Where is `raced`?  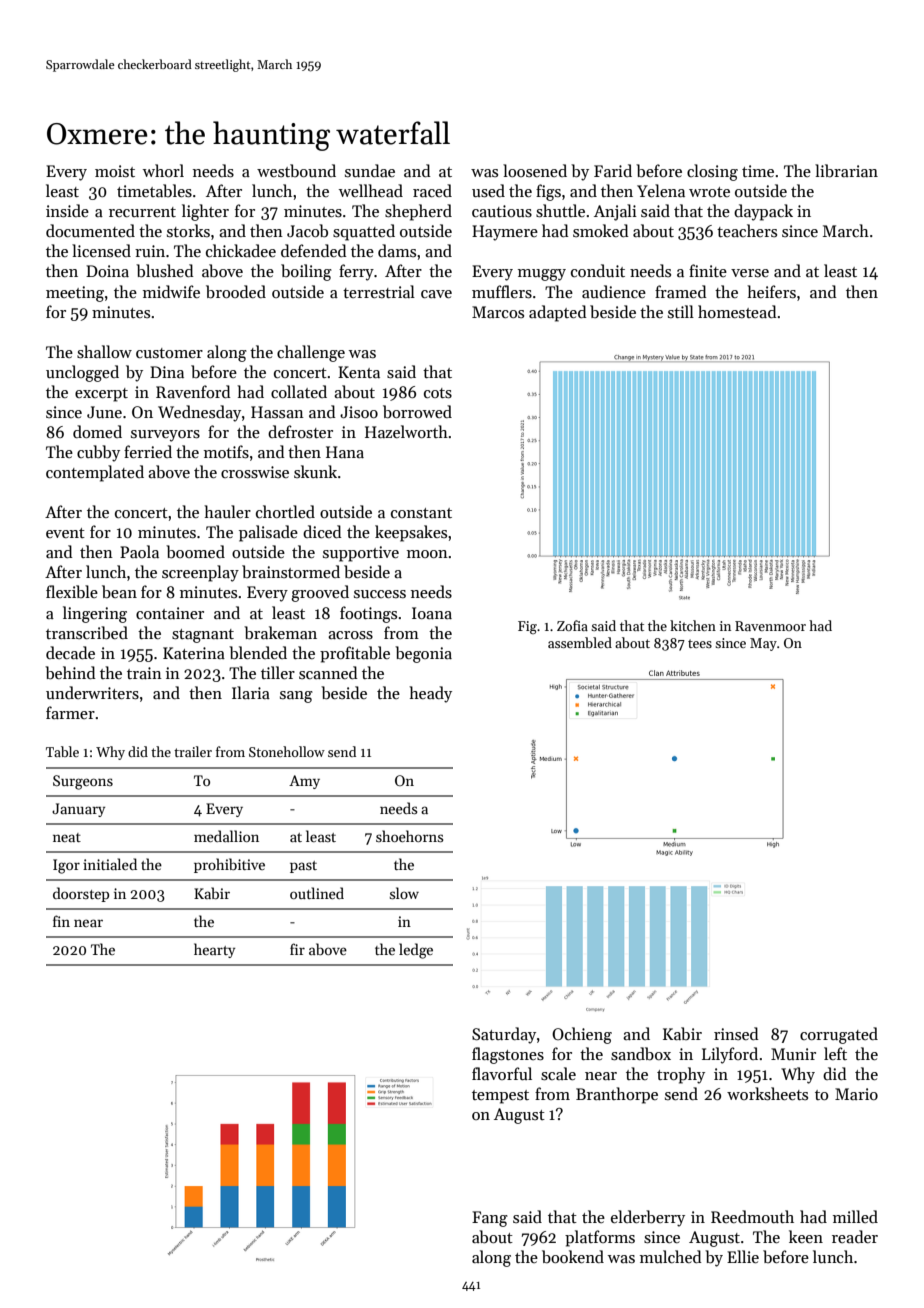 raced is located at coordinates (432, 190).
